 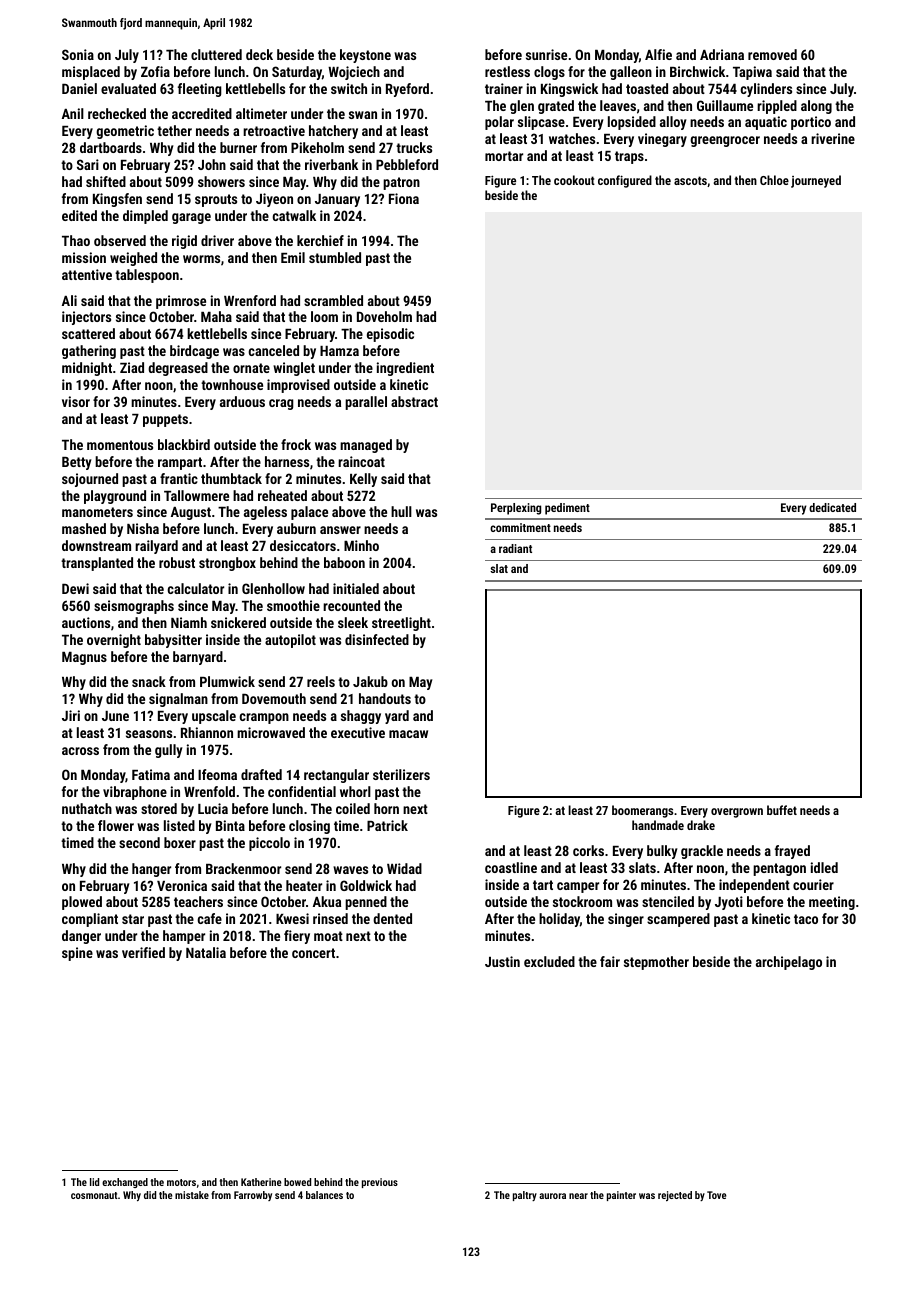 I want to click on buffet, so click(x=782, y=810).
